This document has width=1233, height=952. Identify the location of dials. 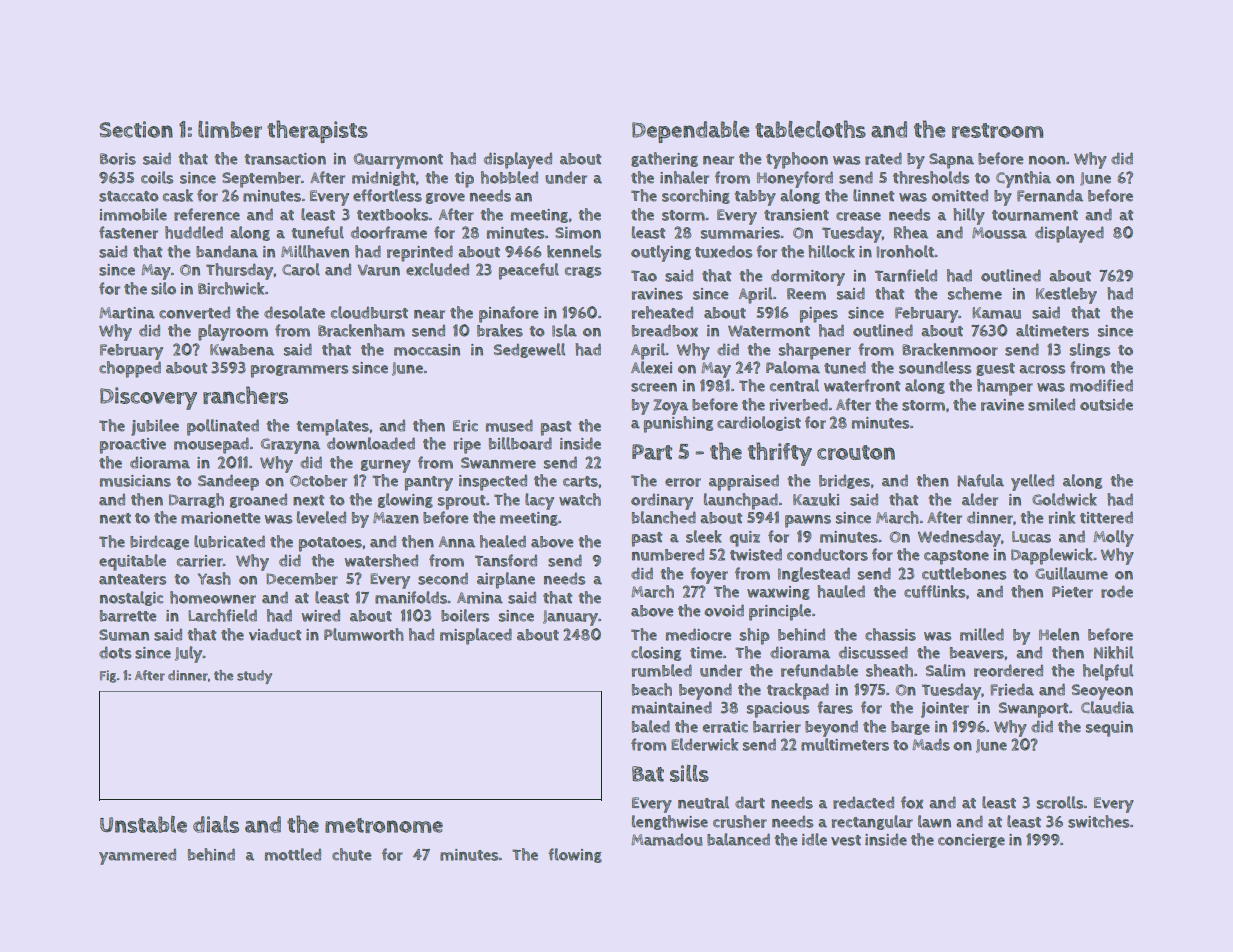
(216, 824).
